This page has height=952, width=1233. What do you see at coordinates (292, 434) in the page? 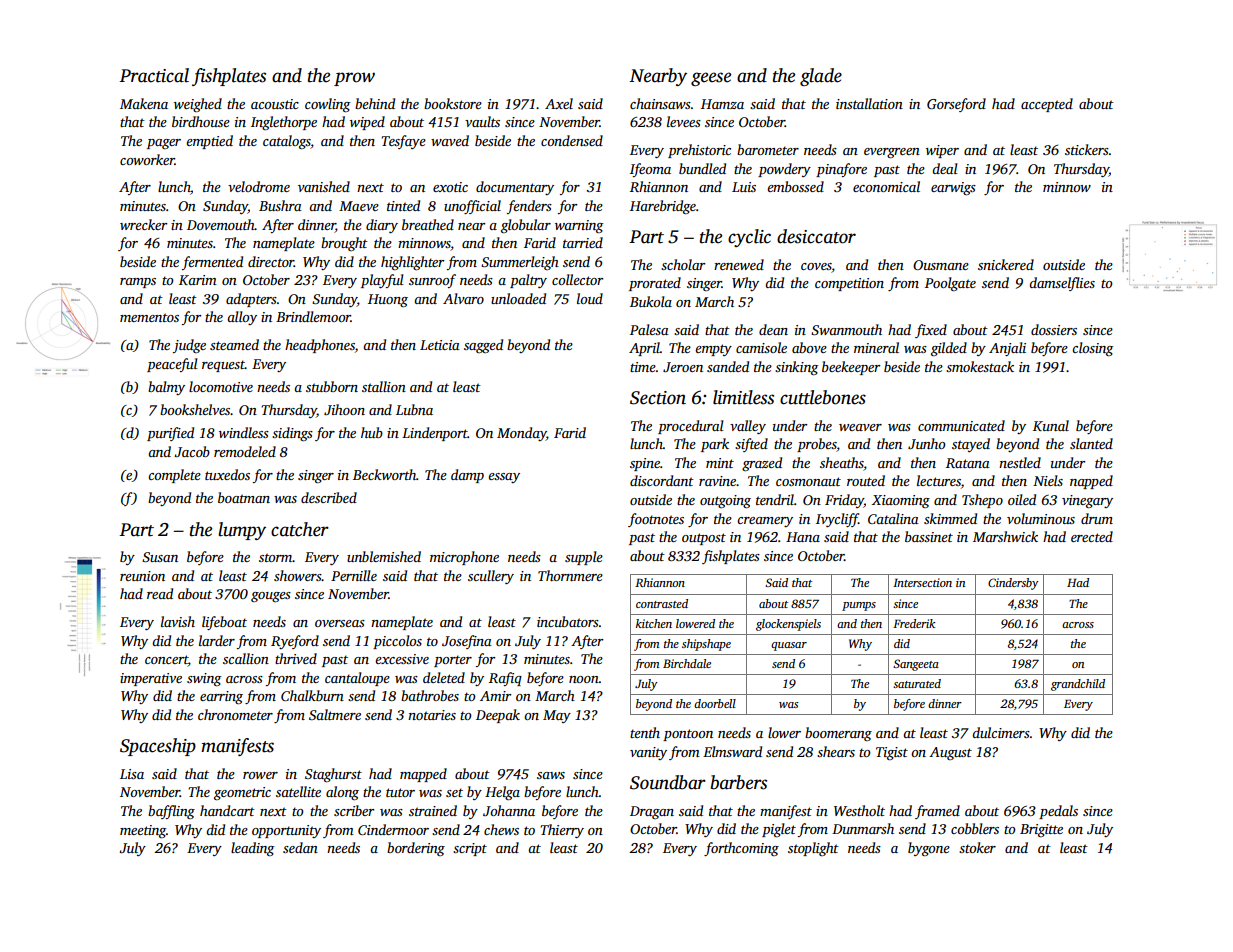
I see `sidings` at bounding box center [292, 434].
